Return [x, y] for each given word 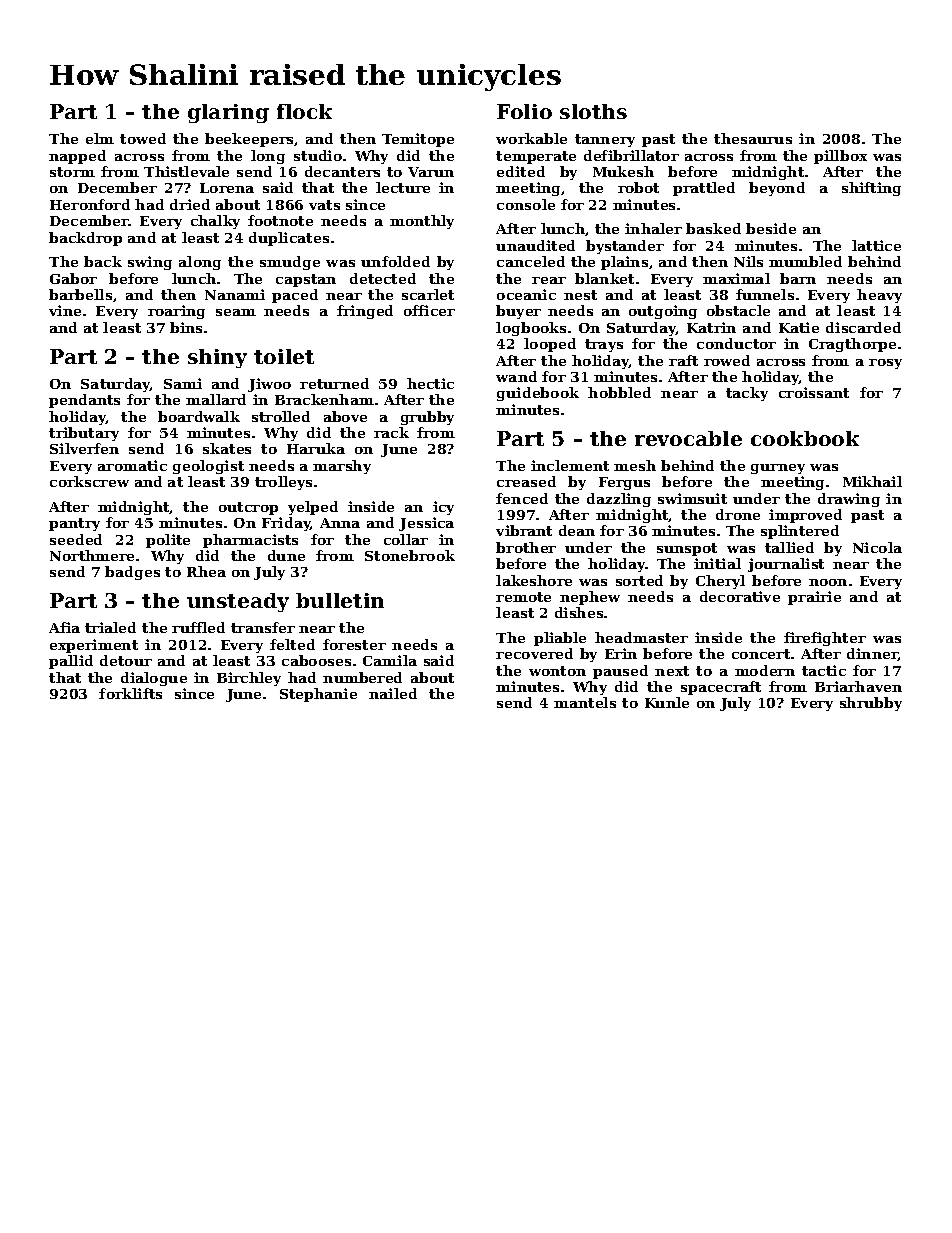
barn [798, 278]
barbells [80, 294]
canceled [531, 261]
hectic [430, 383]
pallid [71, 662]
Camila [390, 660]
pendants [84, 401]
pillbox [840, 157]
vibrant [524, 530]
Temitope [418, 140]
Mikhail [872, 481]
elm [100, 138]
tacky [747, 394]
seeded [76, 539]
